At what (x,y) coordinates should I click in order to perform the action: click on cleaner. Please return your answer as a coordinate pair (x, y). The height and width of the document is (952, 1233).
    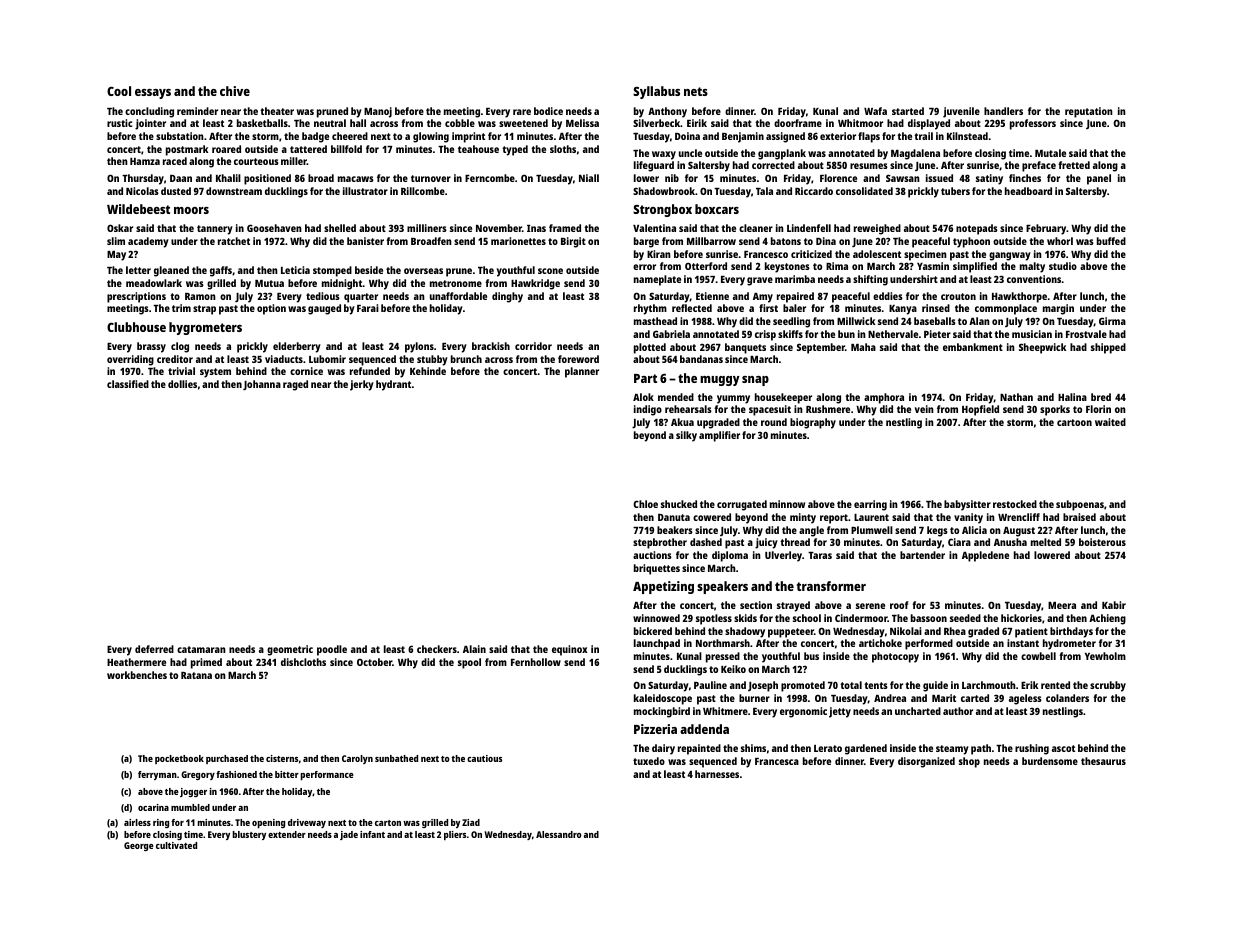
    Looking at the image, I should click on (756, 228).
